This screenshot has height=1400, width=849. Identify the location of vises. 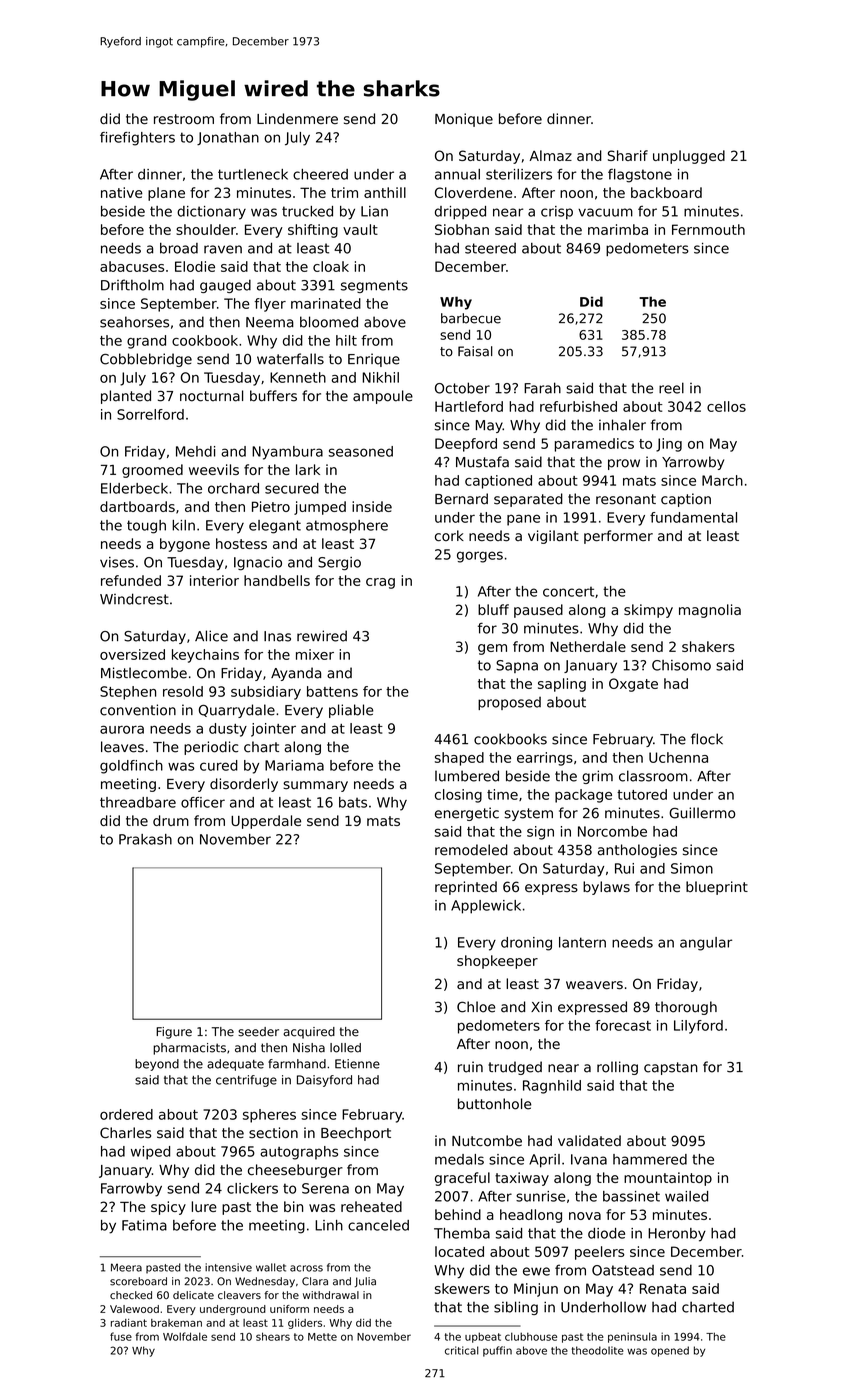
(117, 562).
